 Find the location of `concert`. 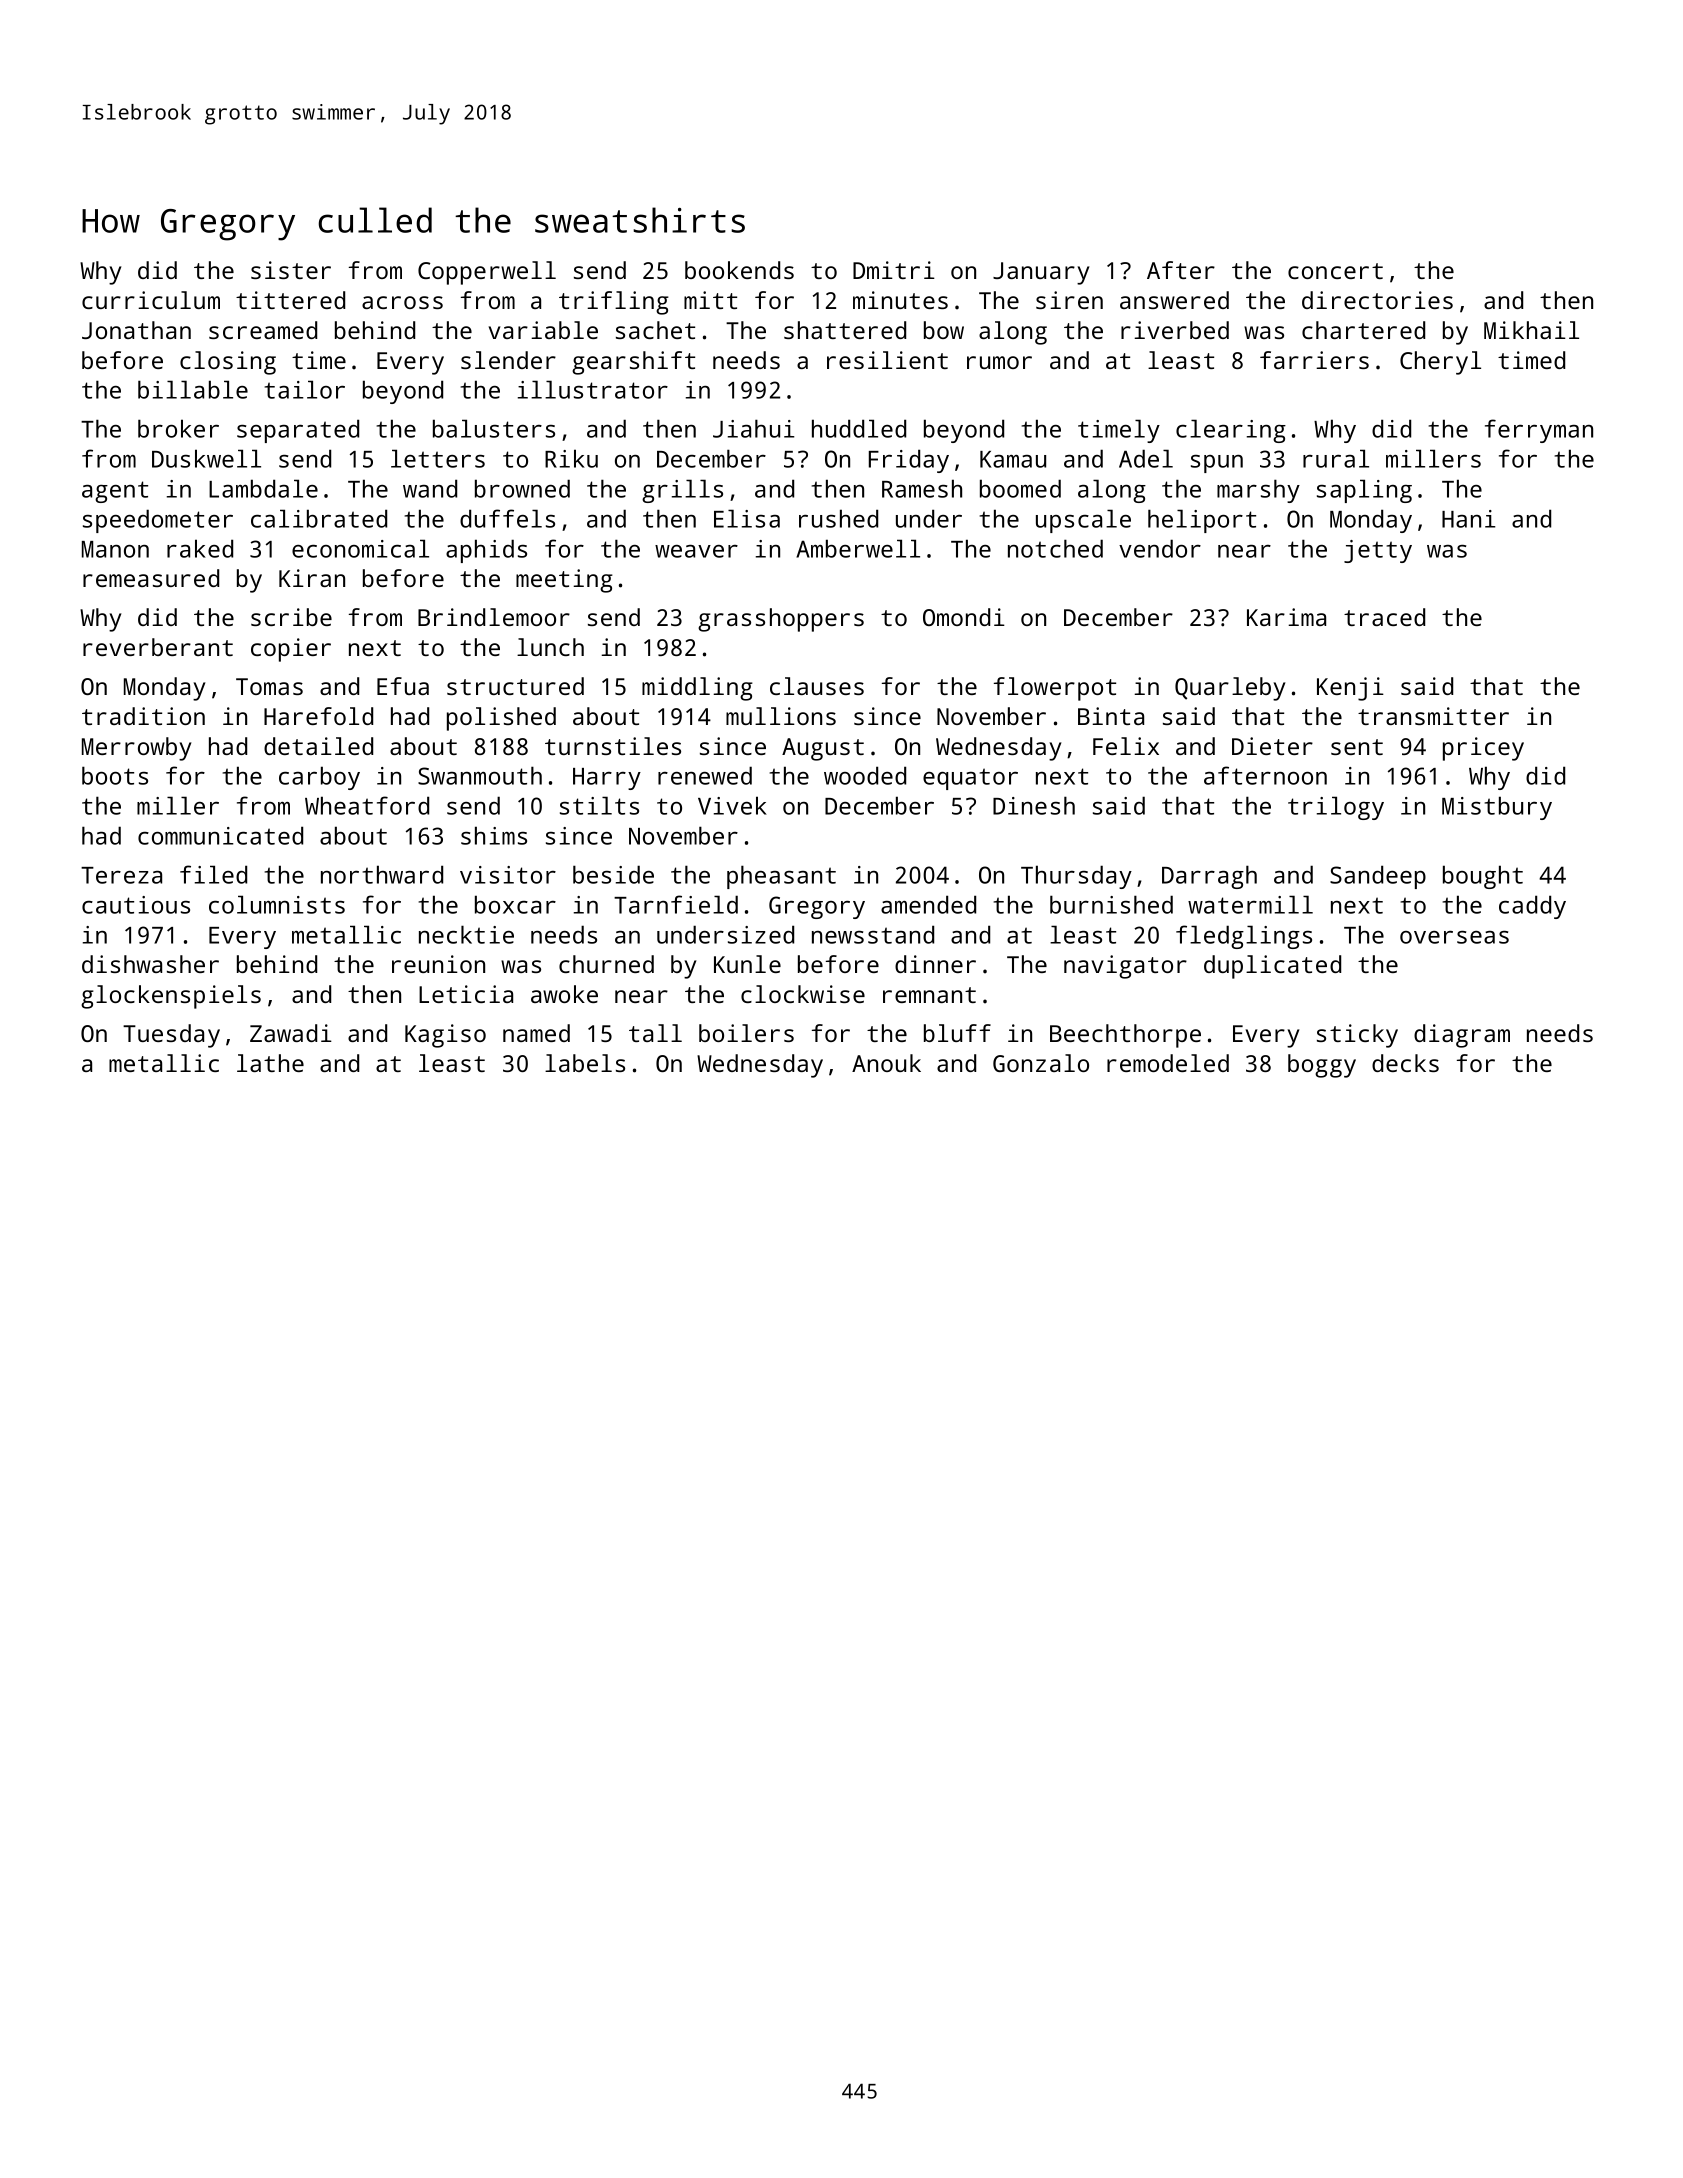

concert is located at coordinates (1335, 271).
